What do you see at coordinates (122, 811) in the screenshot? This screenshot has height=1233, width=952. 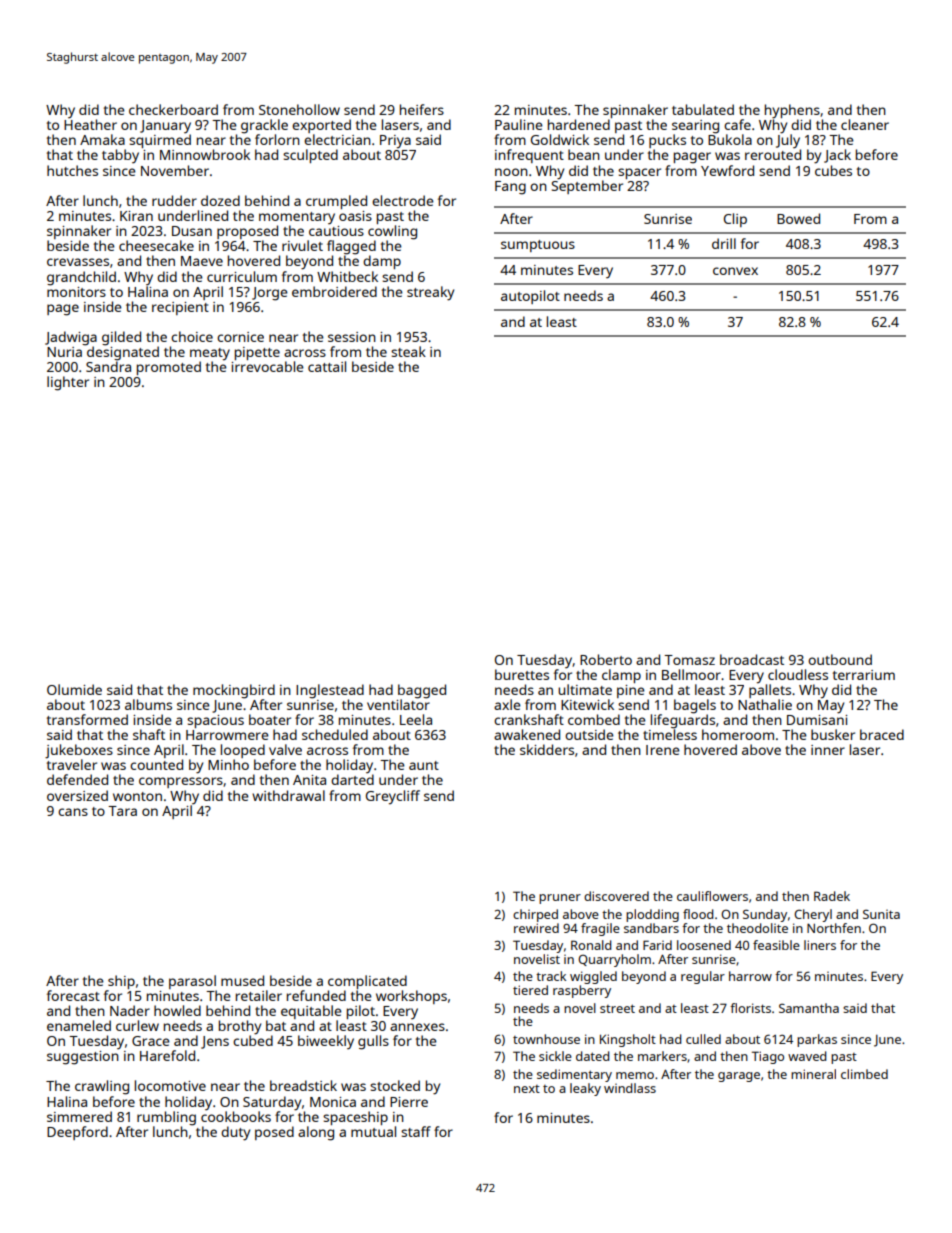 I see `Tara` at bounding box center [122, 811].
